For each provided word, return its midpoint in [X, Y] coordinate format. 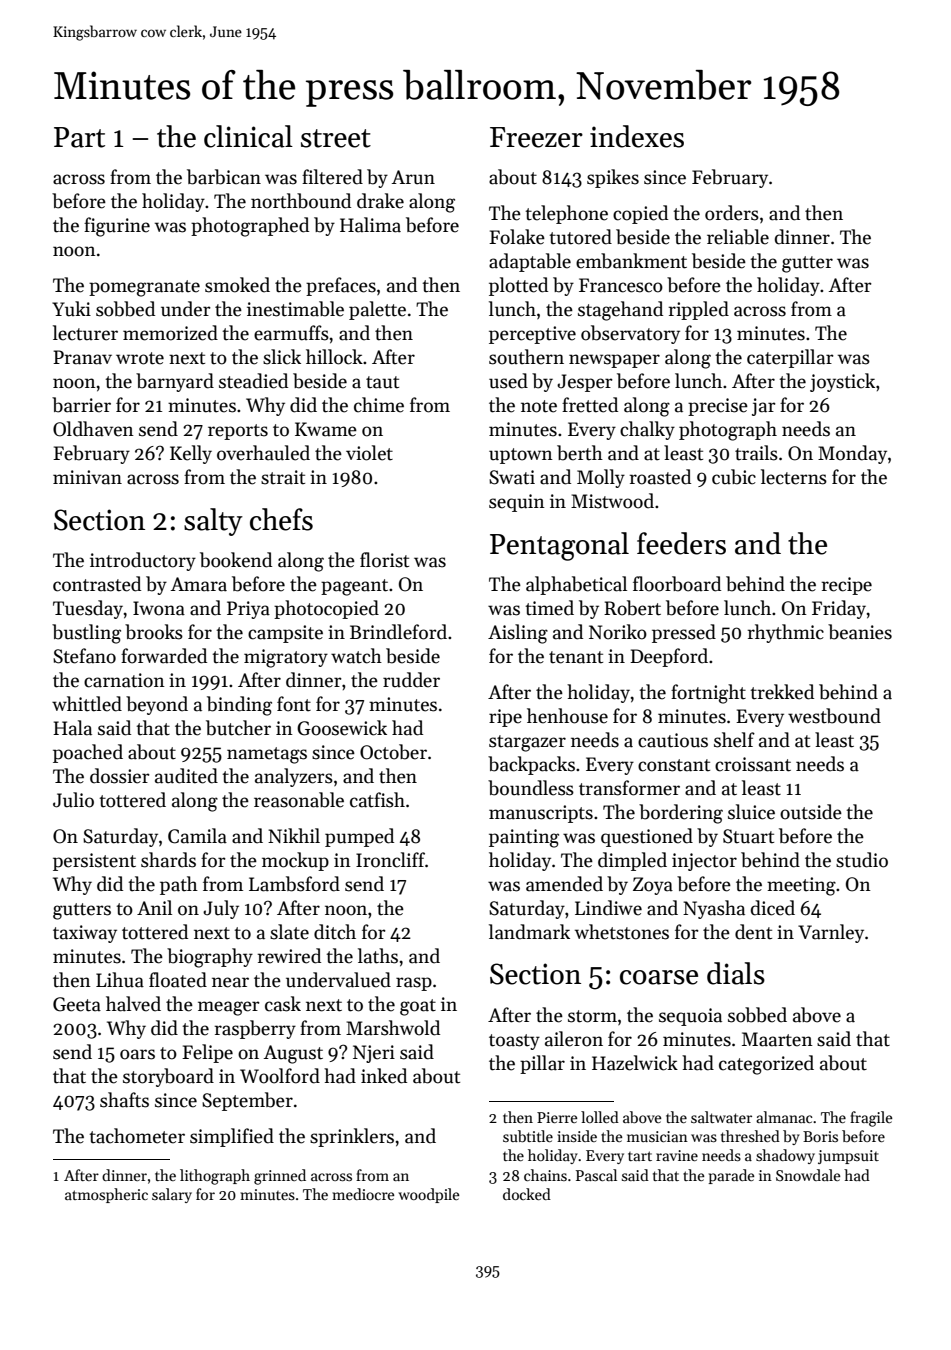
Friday [839, 609]
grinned [280, 1177]
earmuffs [291, 333]
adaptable [530, 262]
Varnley [831, 933]
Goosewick [342, 728]
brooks [154, 632]
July [221, 909]
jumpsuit [848, 1157]
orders [732, 213]
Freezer [536, 137]
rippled [698, 310]
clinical [248, 136]
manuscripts [541, 814]
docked [527, 1194]
